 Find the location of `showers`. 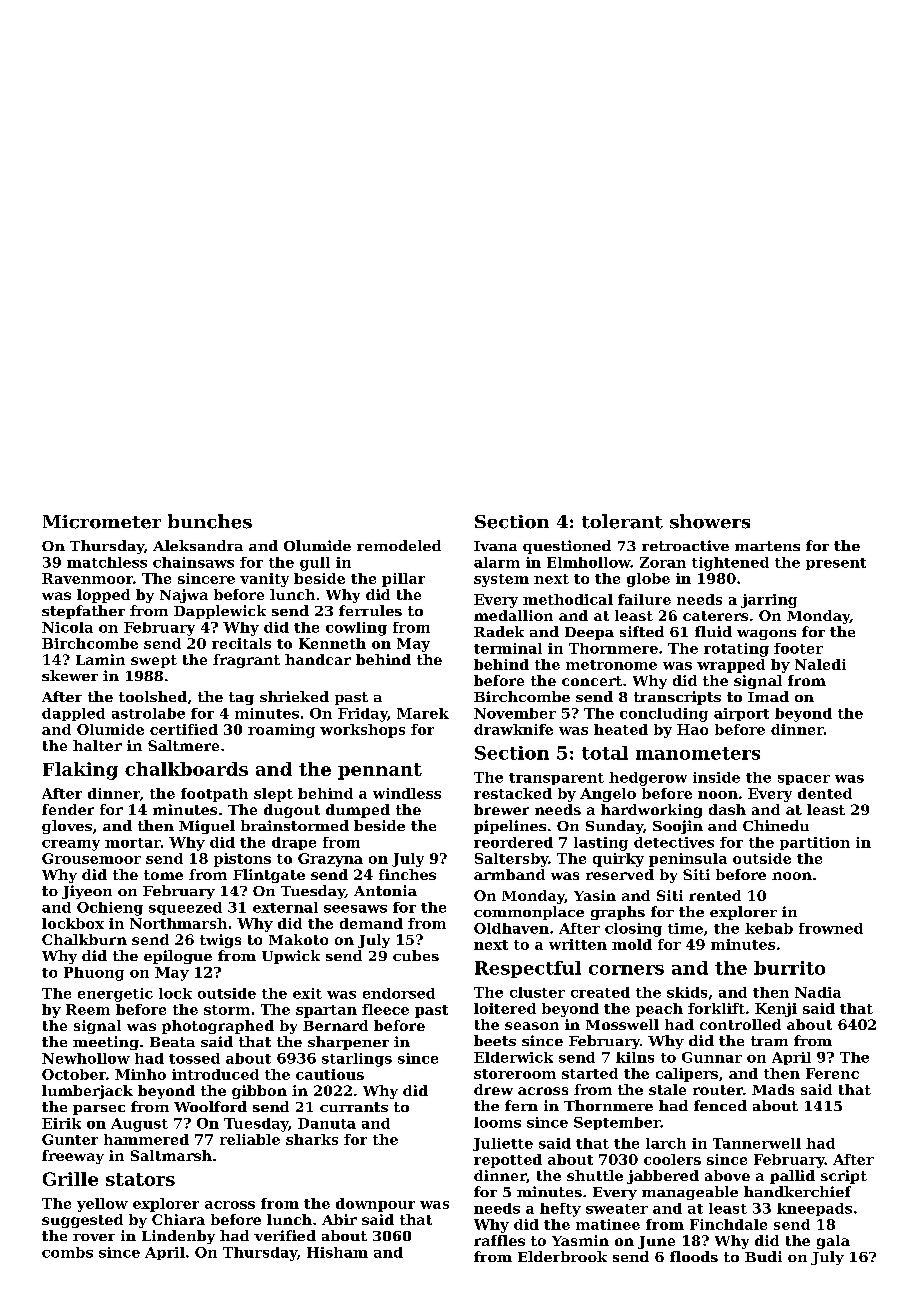

showers is located at coordinates (710, 521).
